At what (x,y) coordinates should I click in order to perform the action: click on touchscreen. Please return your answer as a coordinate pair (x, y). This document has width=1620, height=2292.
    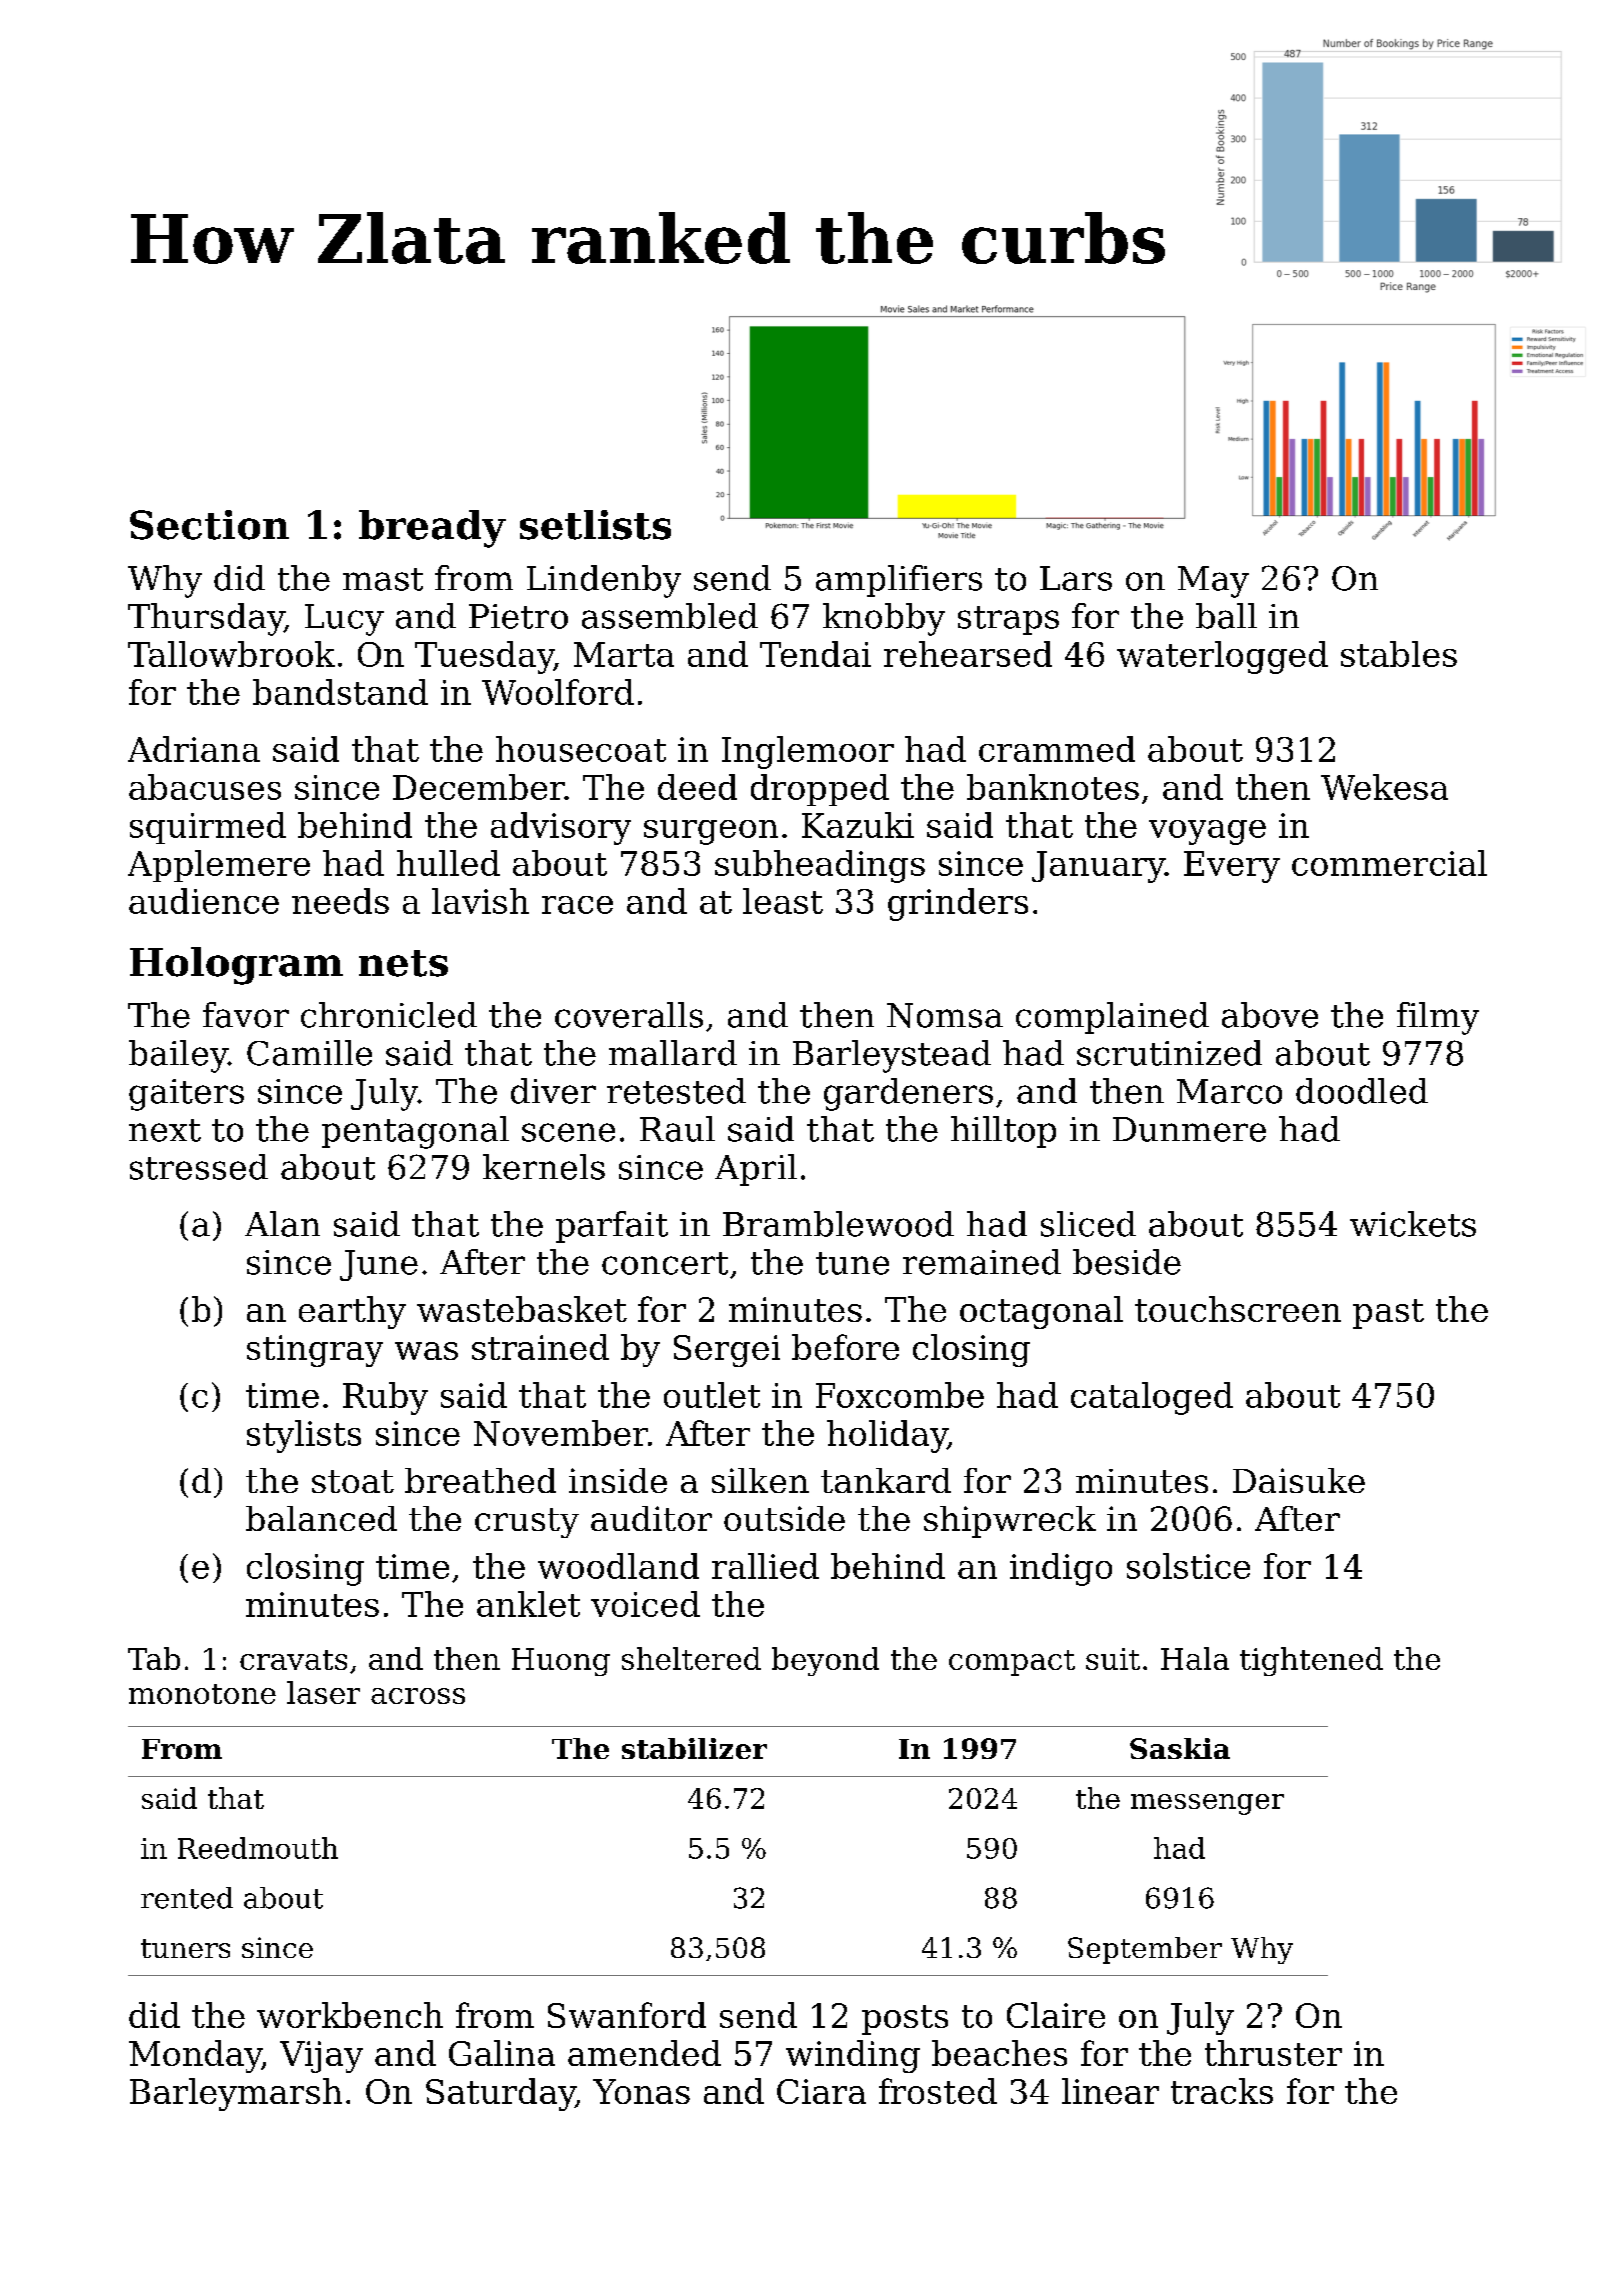
    Looking at the image, I should click on (1238, 1309).
